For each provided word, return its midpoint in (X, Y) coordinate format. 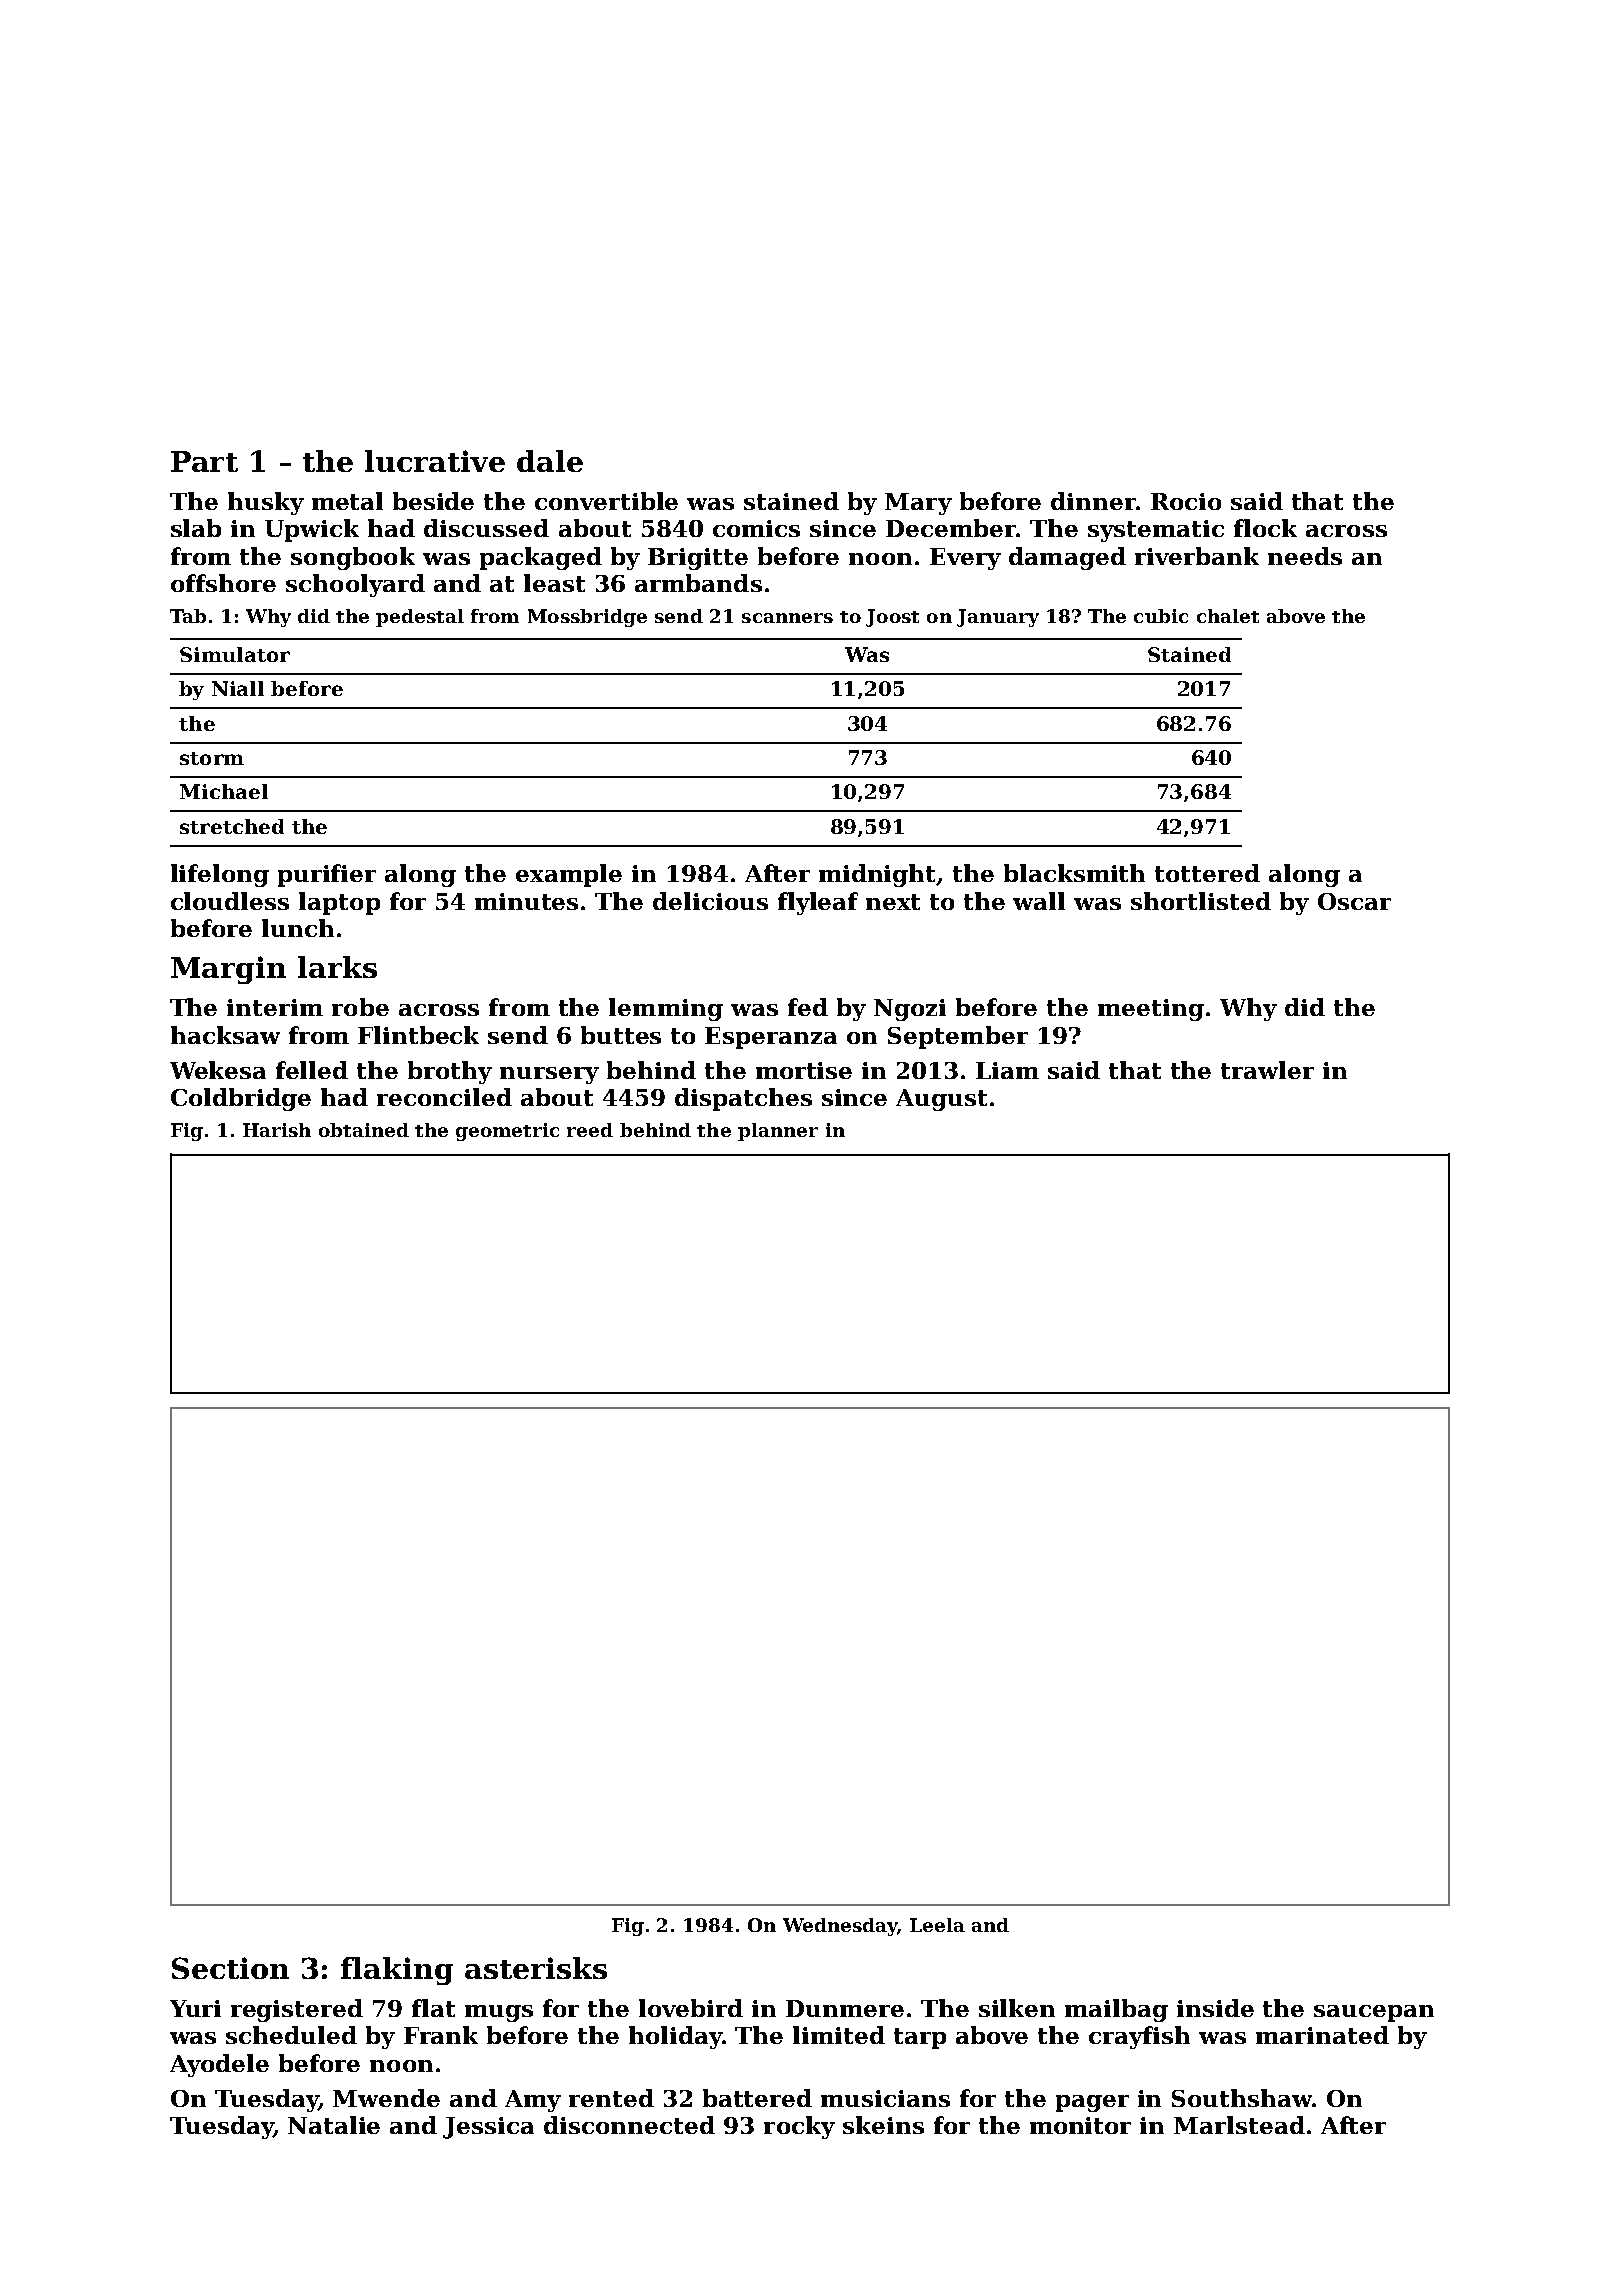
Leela (937, 1925)
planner (778, 1132)
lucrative (435, 461)
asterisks (536, 1968)
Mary (918, 504)
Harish (277, 1130)
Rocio (1186, 501)
